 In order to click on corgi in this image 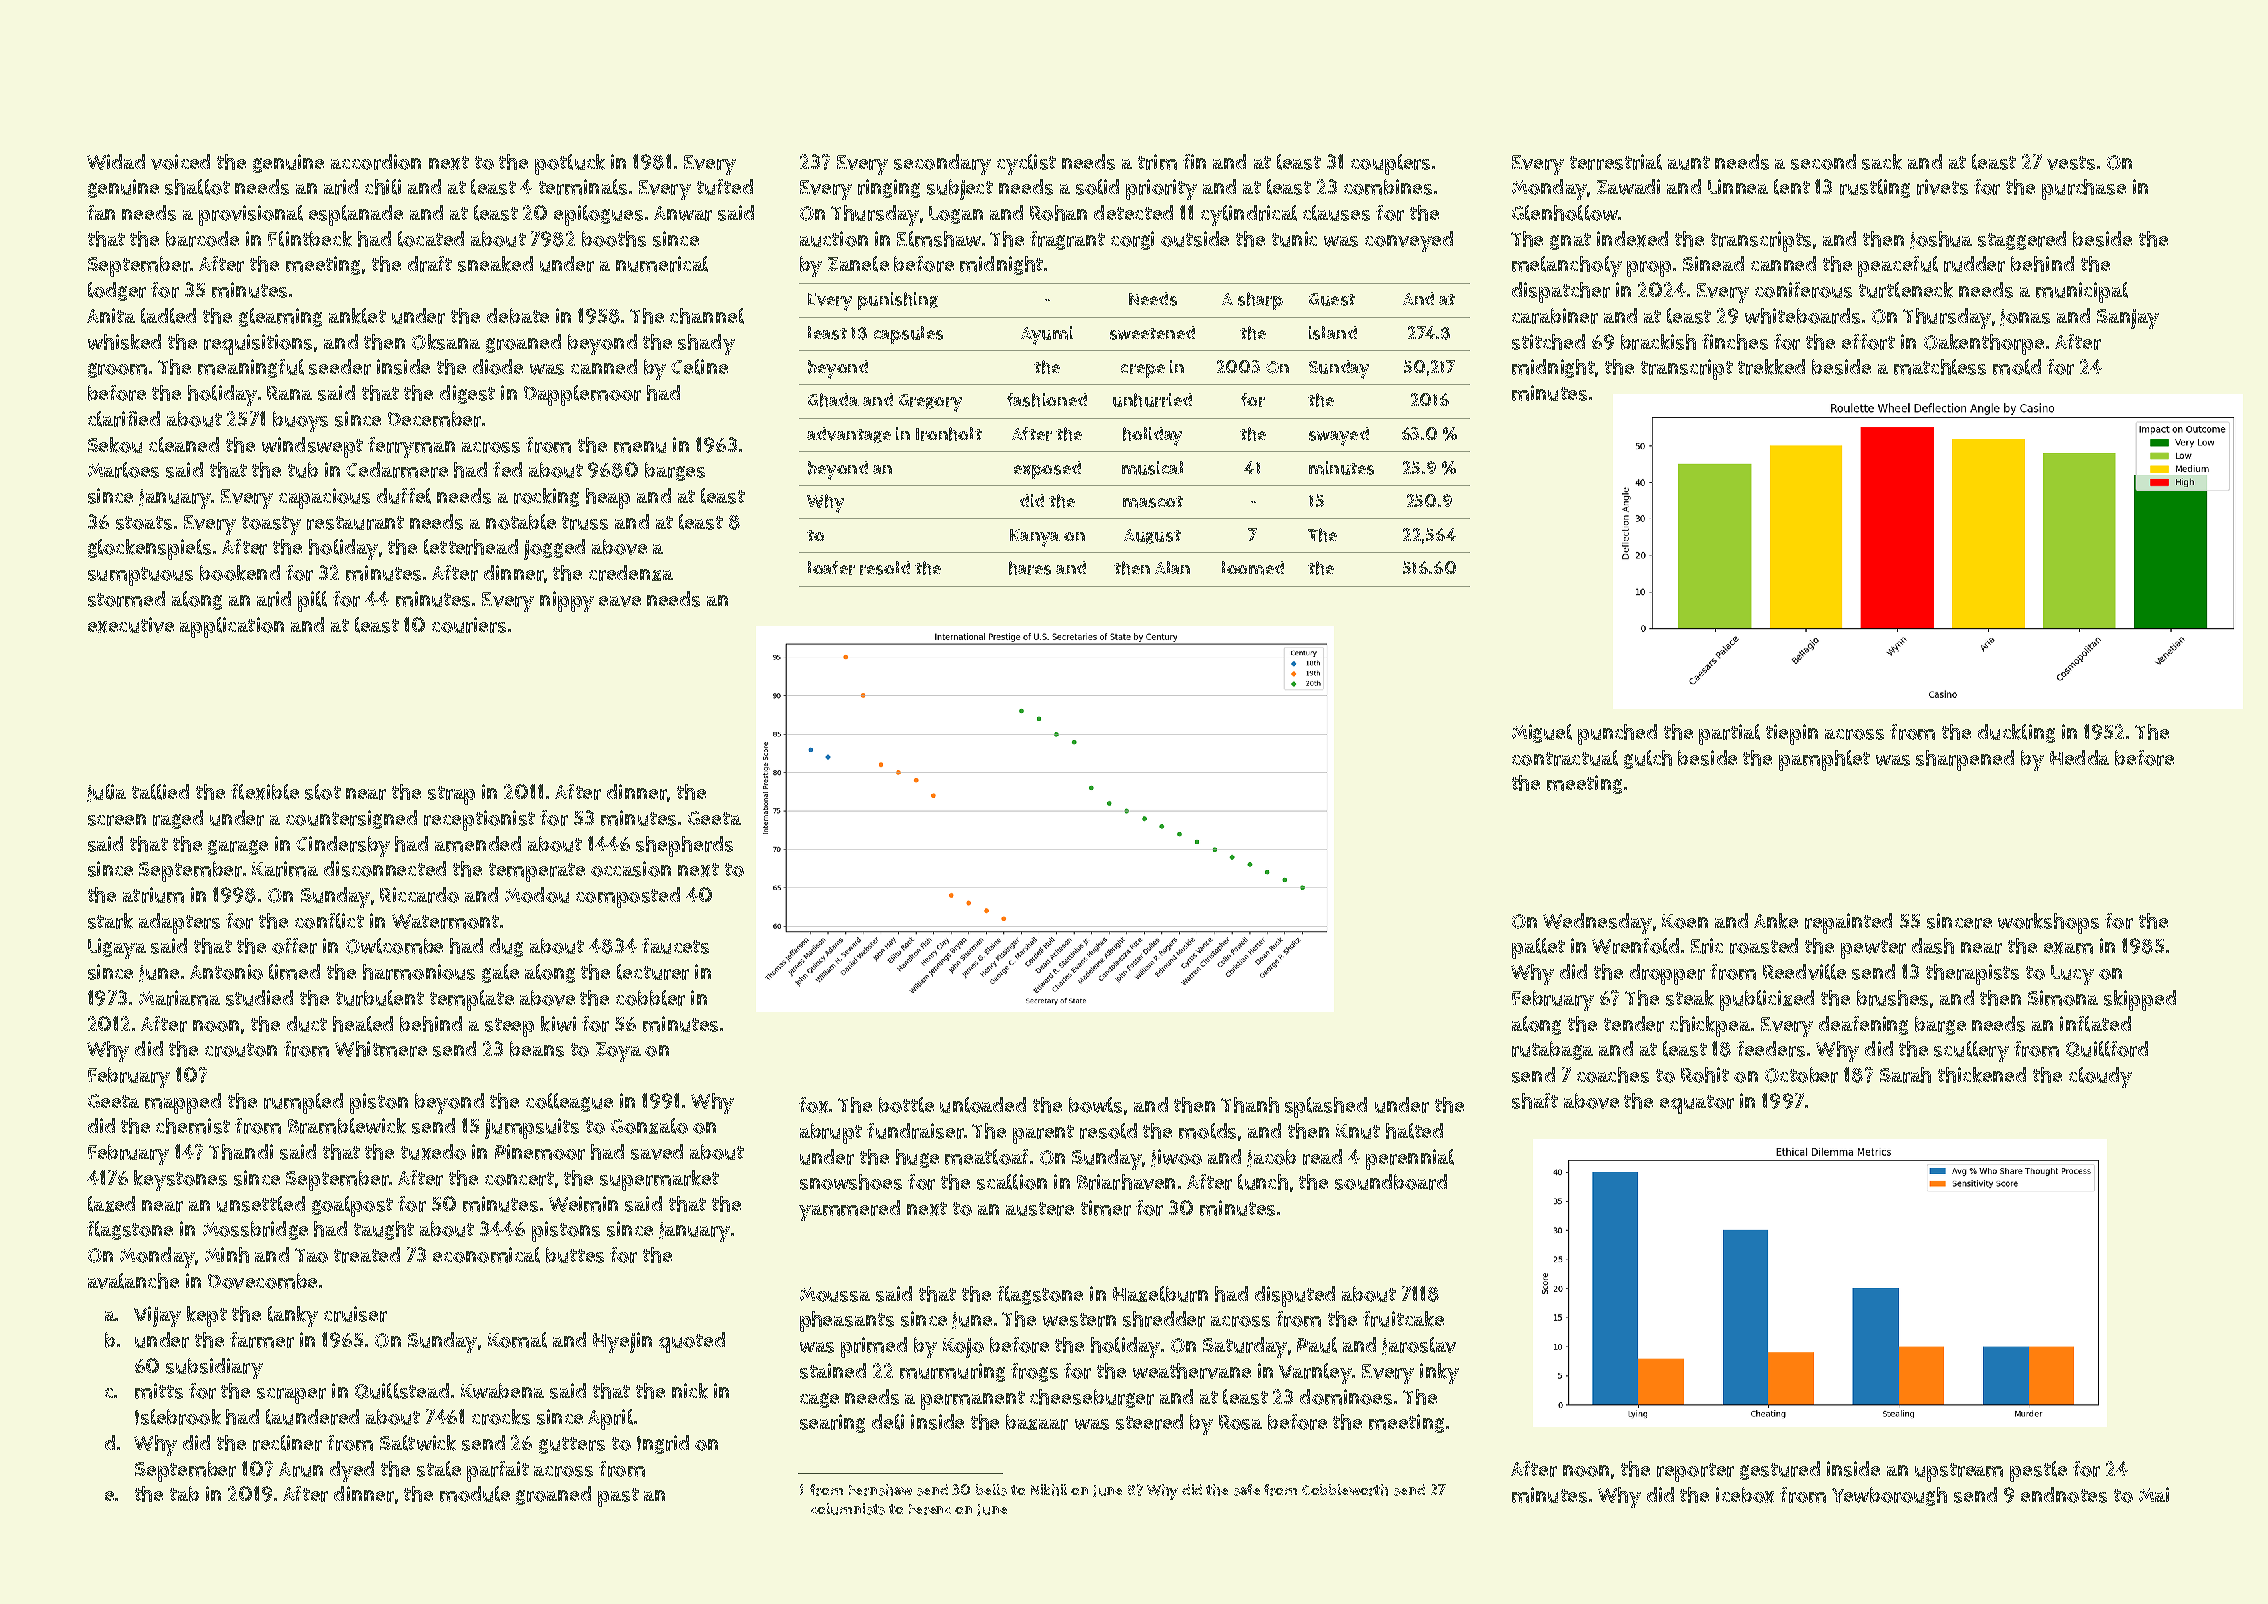, I will do `click(1132, 240)`.
